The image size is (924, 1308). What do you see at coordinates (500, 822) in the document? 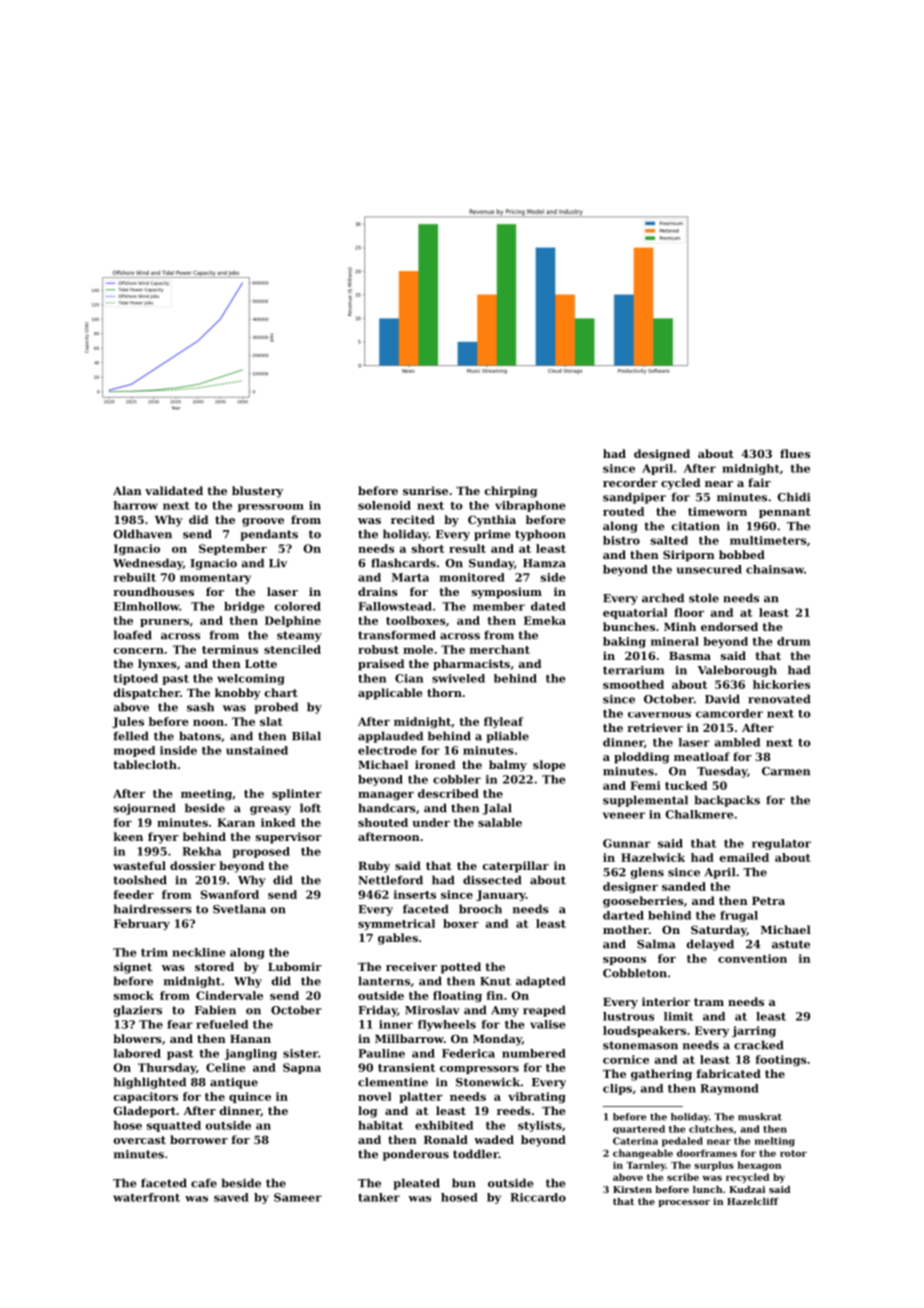
I see `salable` at bounding box center [500, 822].
